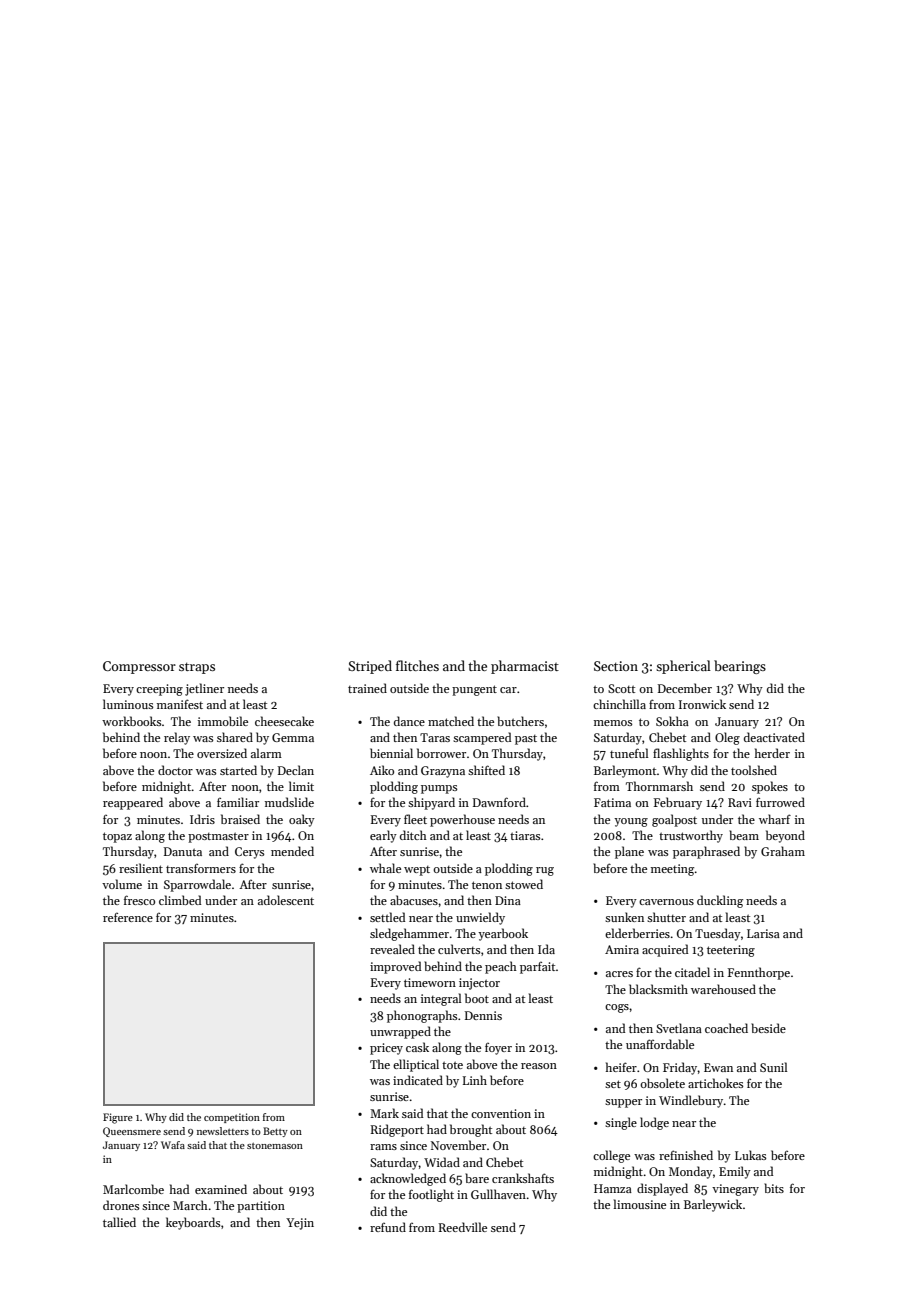 The width and height of the screenshot is (908, 1316). Describe the element at coordinates (300, 1224) in the screenshot. I see `Yejin` at that location.
